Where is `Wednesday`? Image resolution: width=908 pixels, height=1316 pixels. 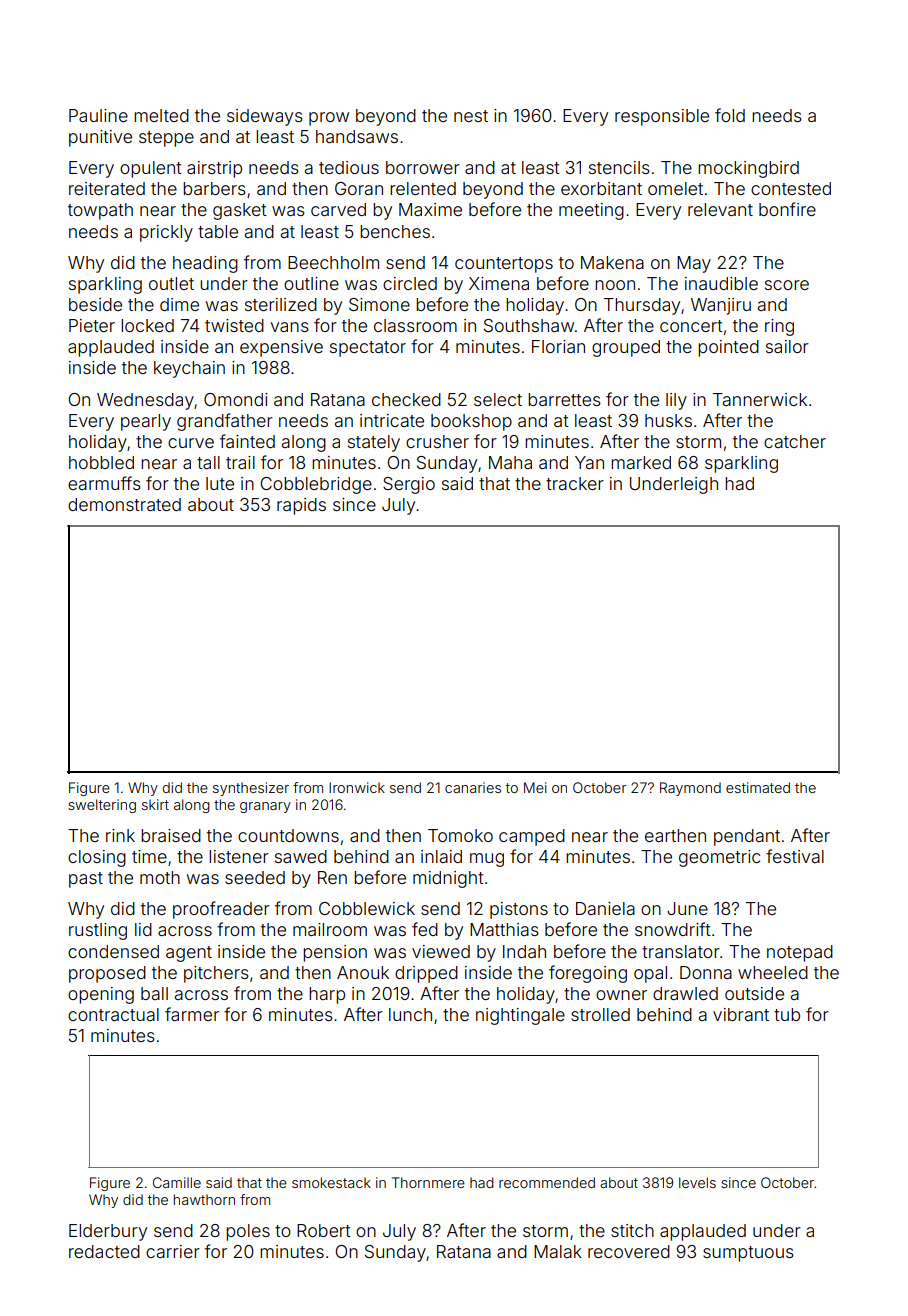 Wednesday is located at coordinates (145, 401).
